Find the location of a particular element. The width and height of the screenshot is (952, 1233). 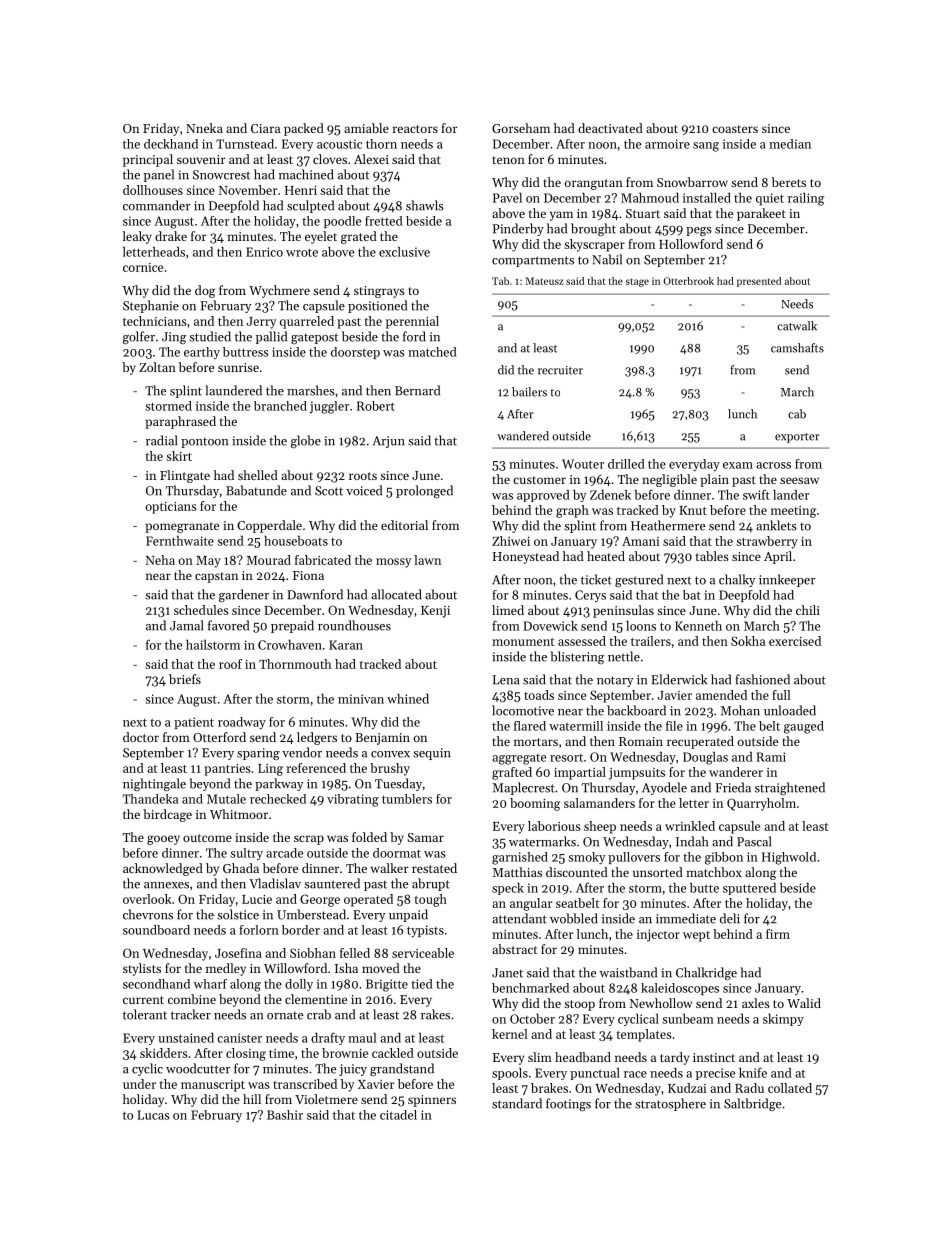

sparing is located at coordinates (258, 754).
